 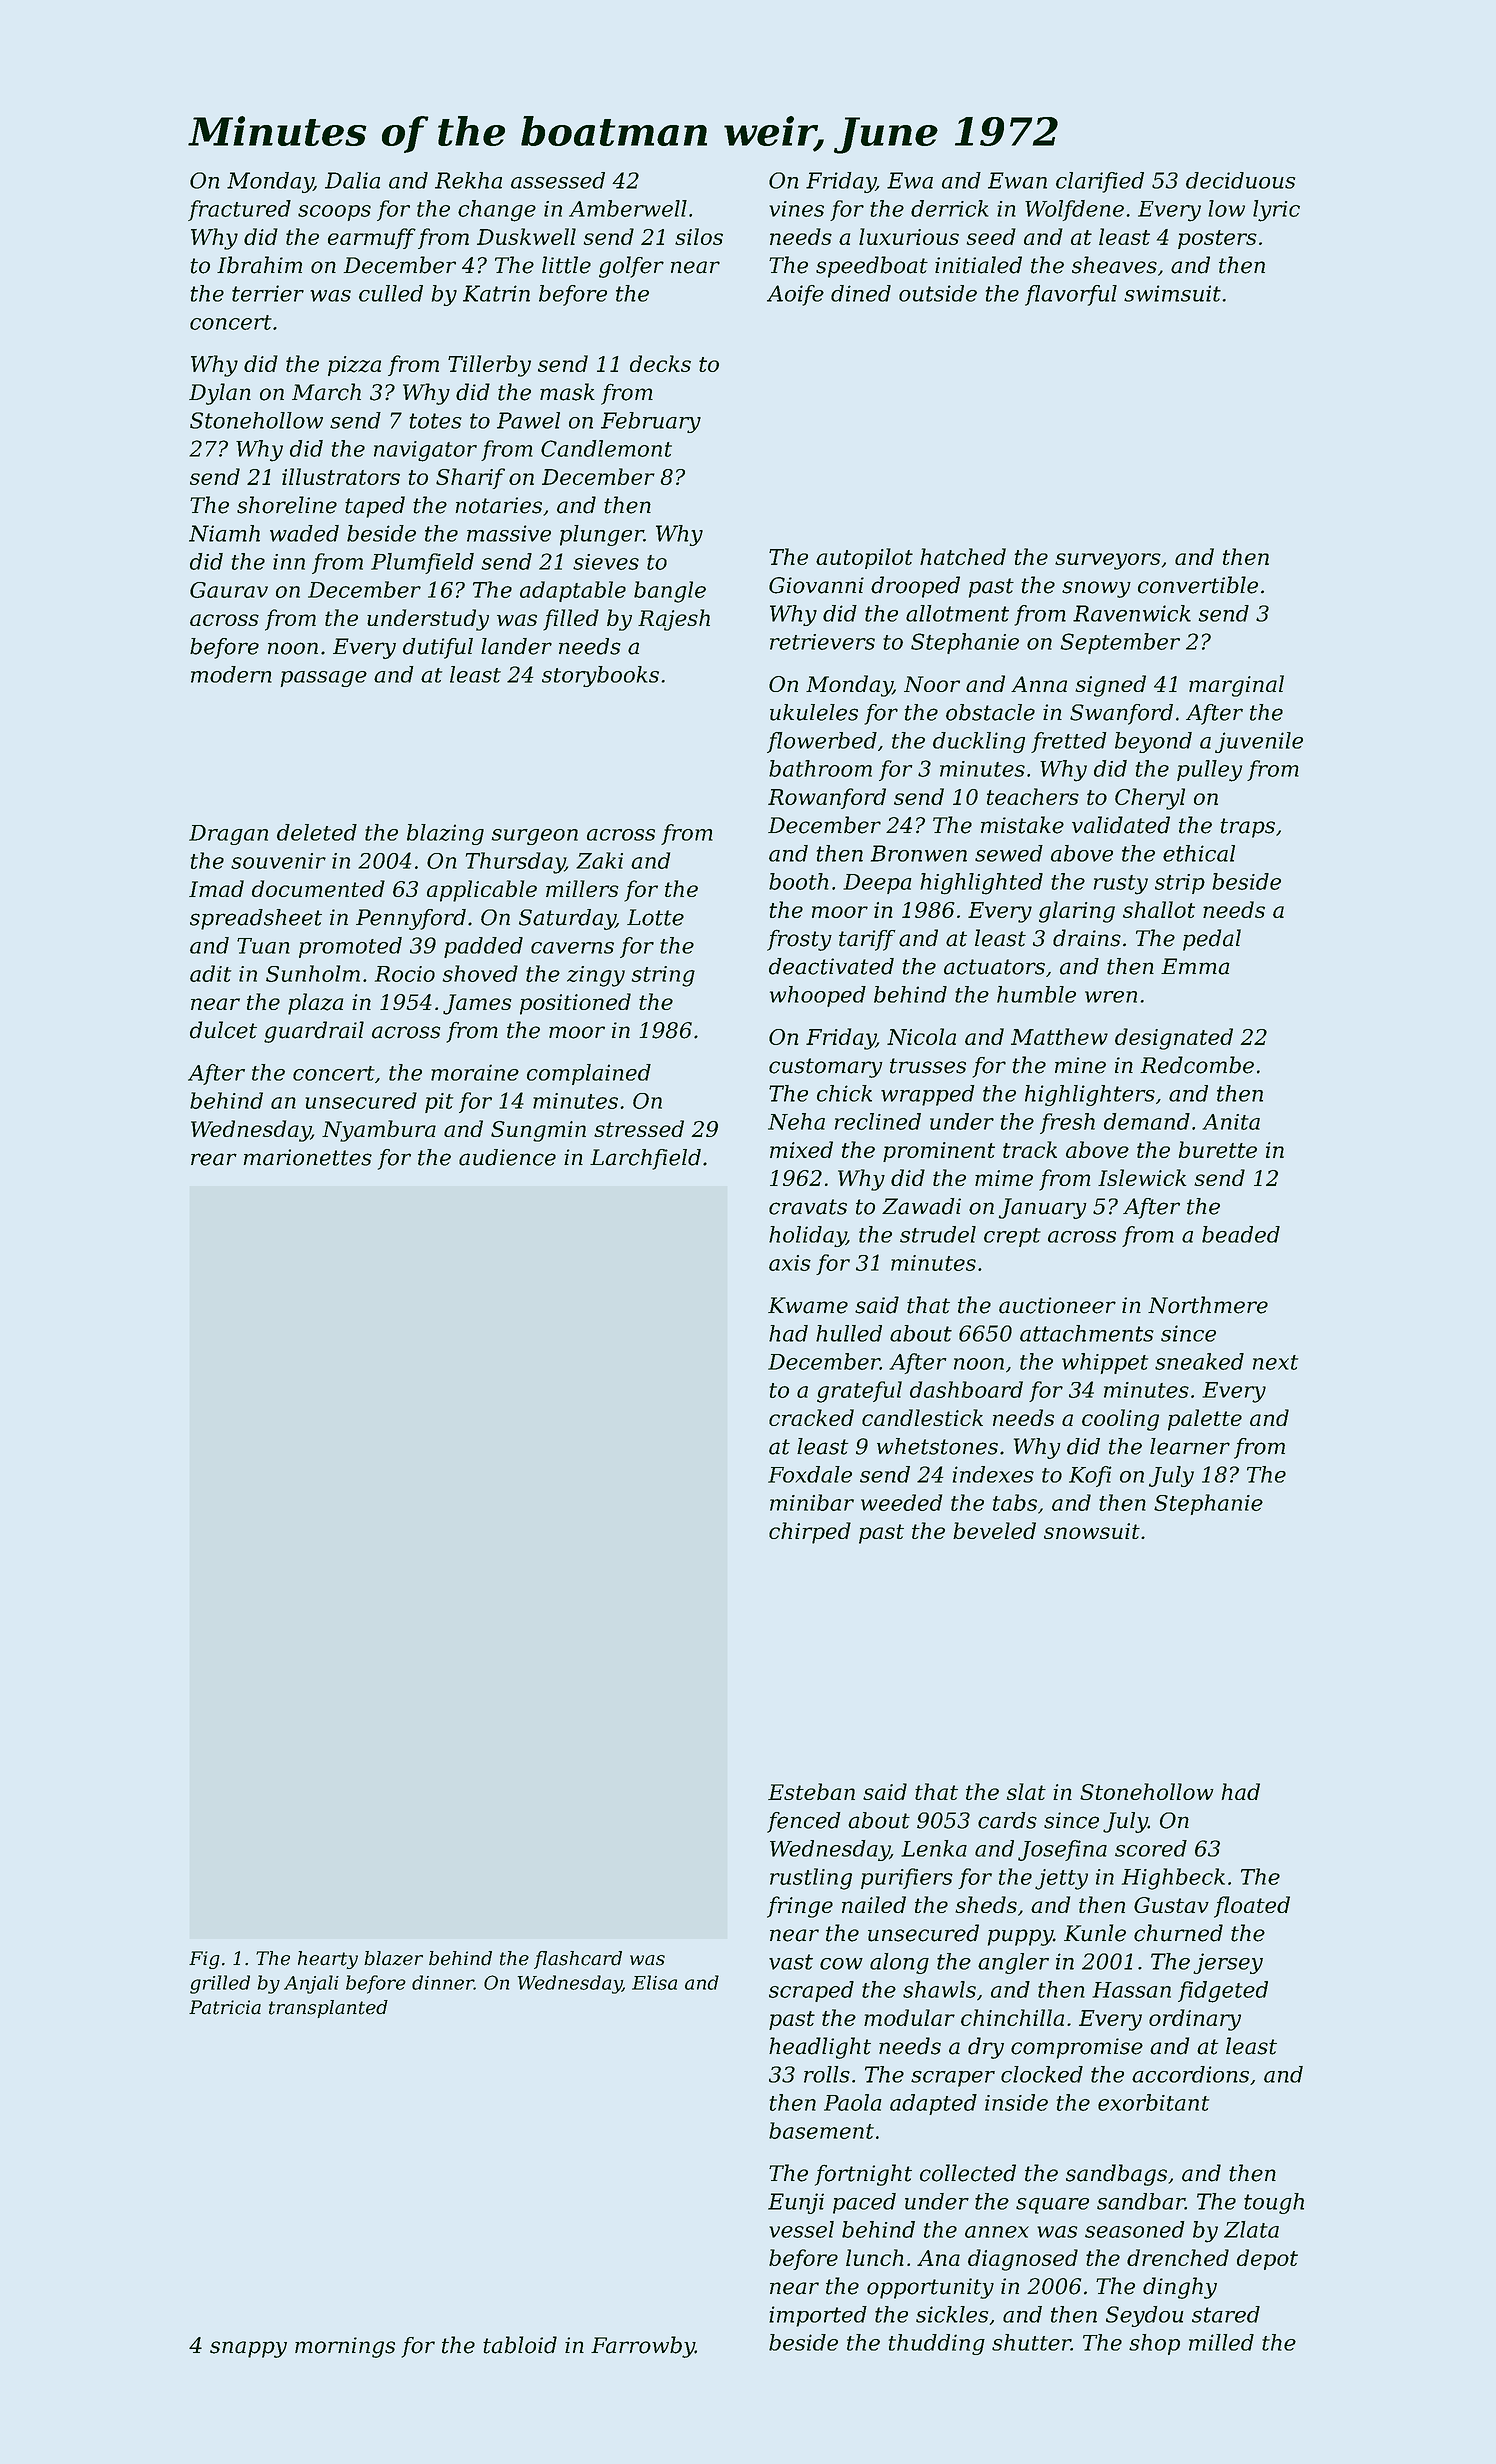 I want to click on deciduous, so click(x=1240, y=180).
